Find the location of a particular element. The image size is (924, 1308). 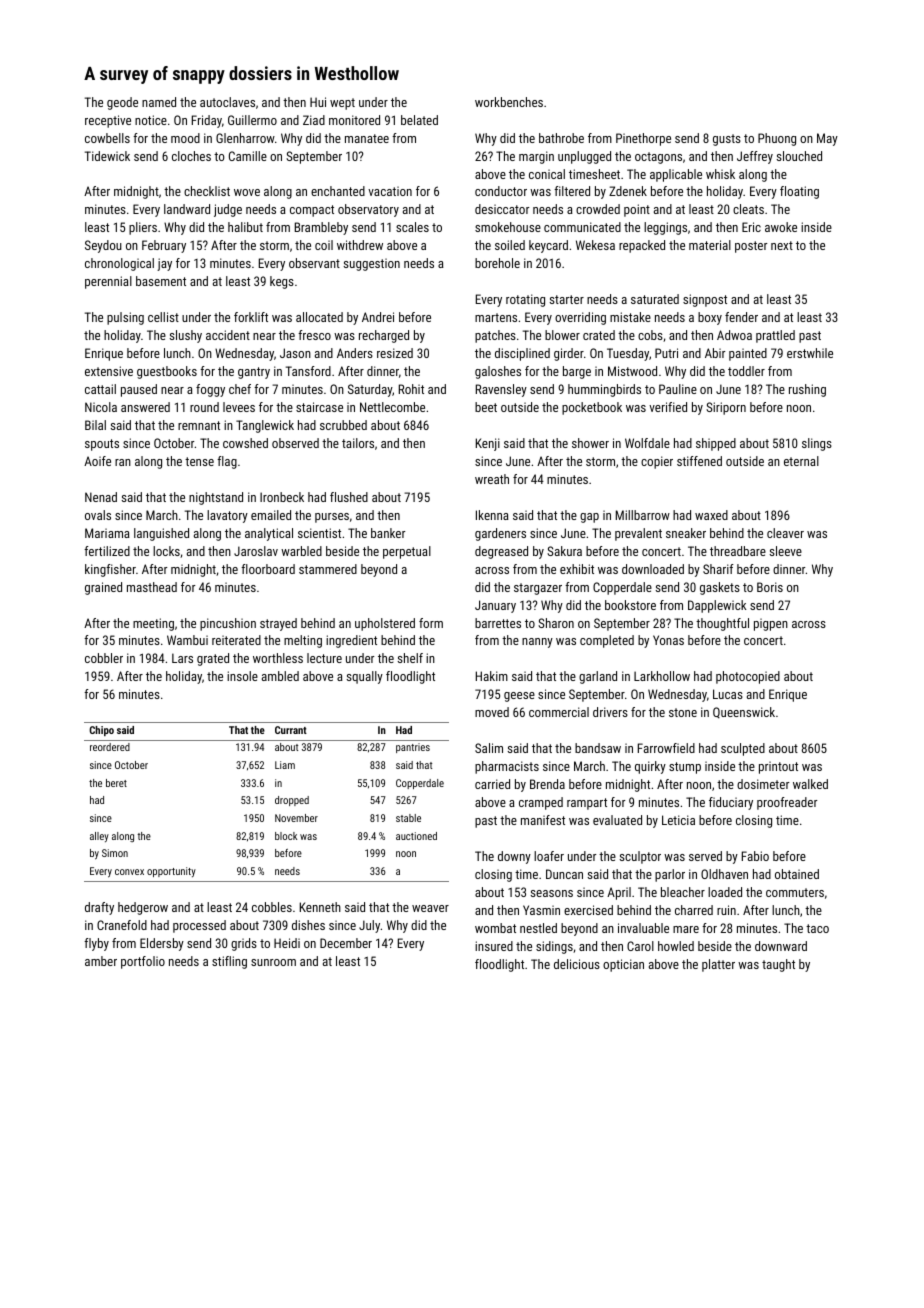

workbenches is located at coordinates (509, 102).
